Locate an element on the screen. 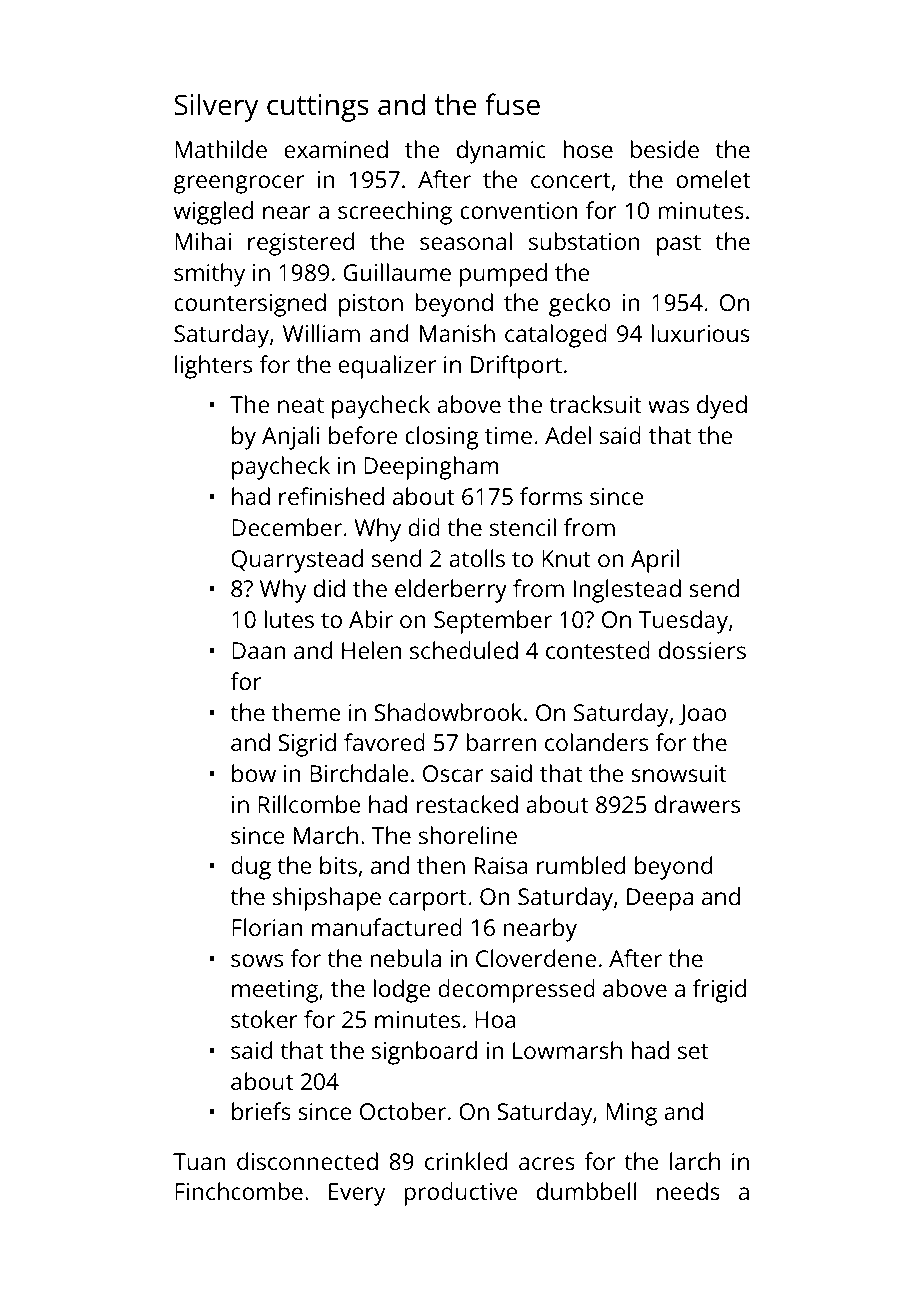  luxurious is located at coordinates (701, 333).
